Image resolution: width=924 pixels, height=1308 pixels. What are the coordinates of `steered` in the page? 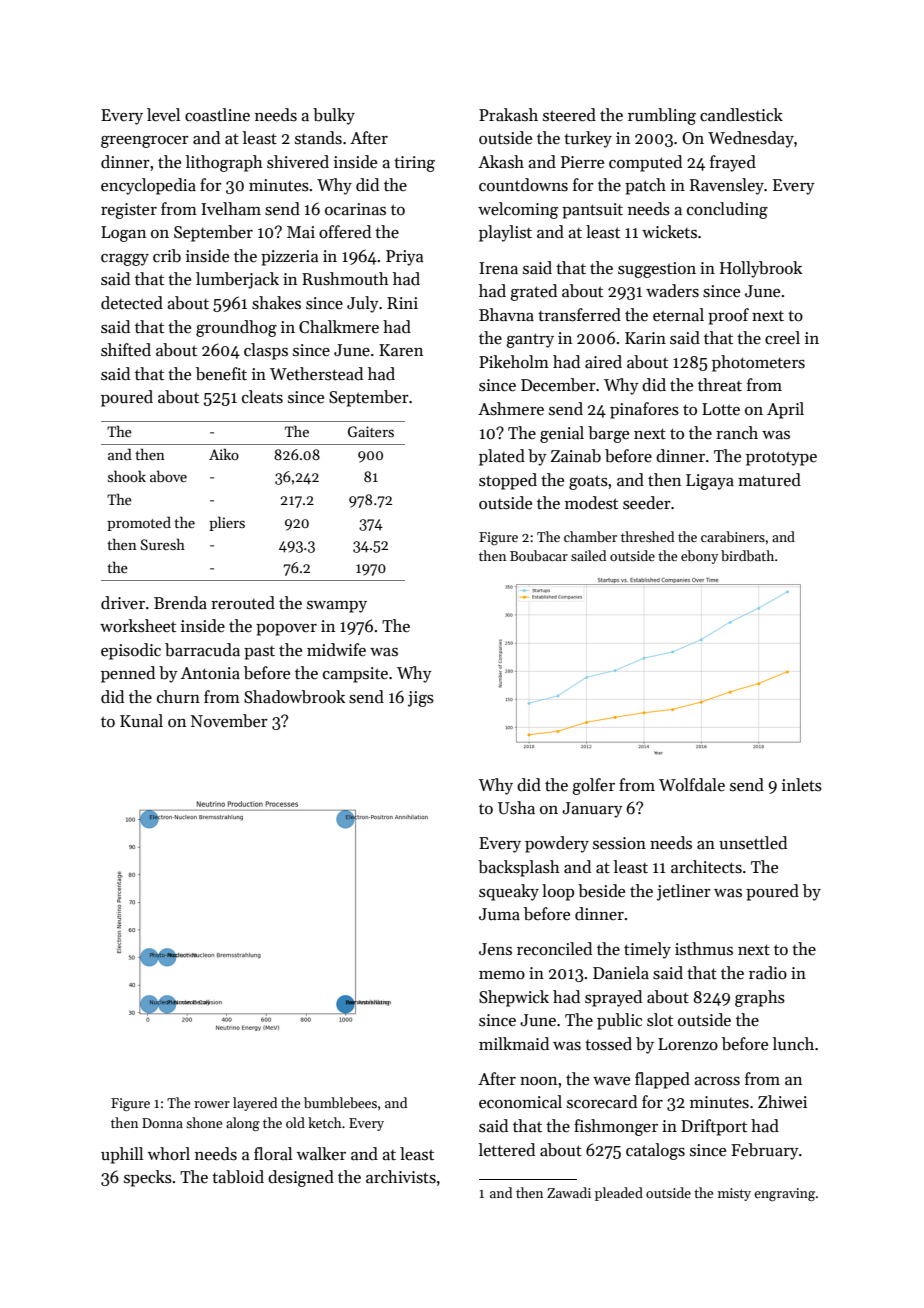 It's located at (569, 115).
